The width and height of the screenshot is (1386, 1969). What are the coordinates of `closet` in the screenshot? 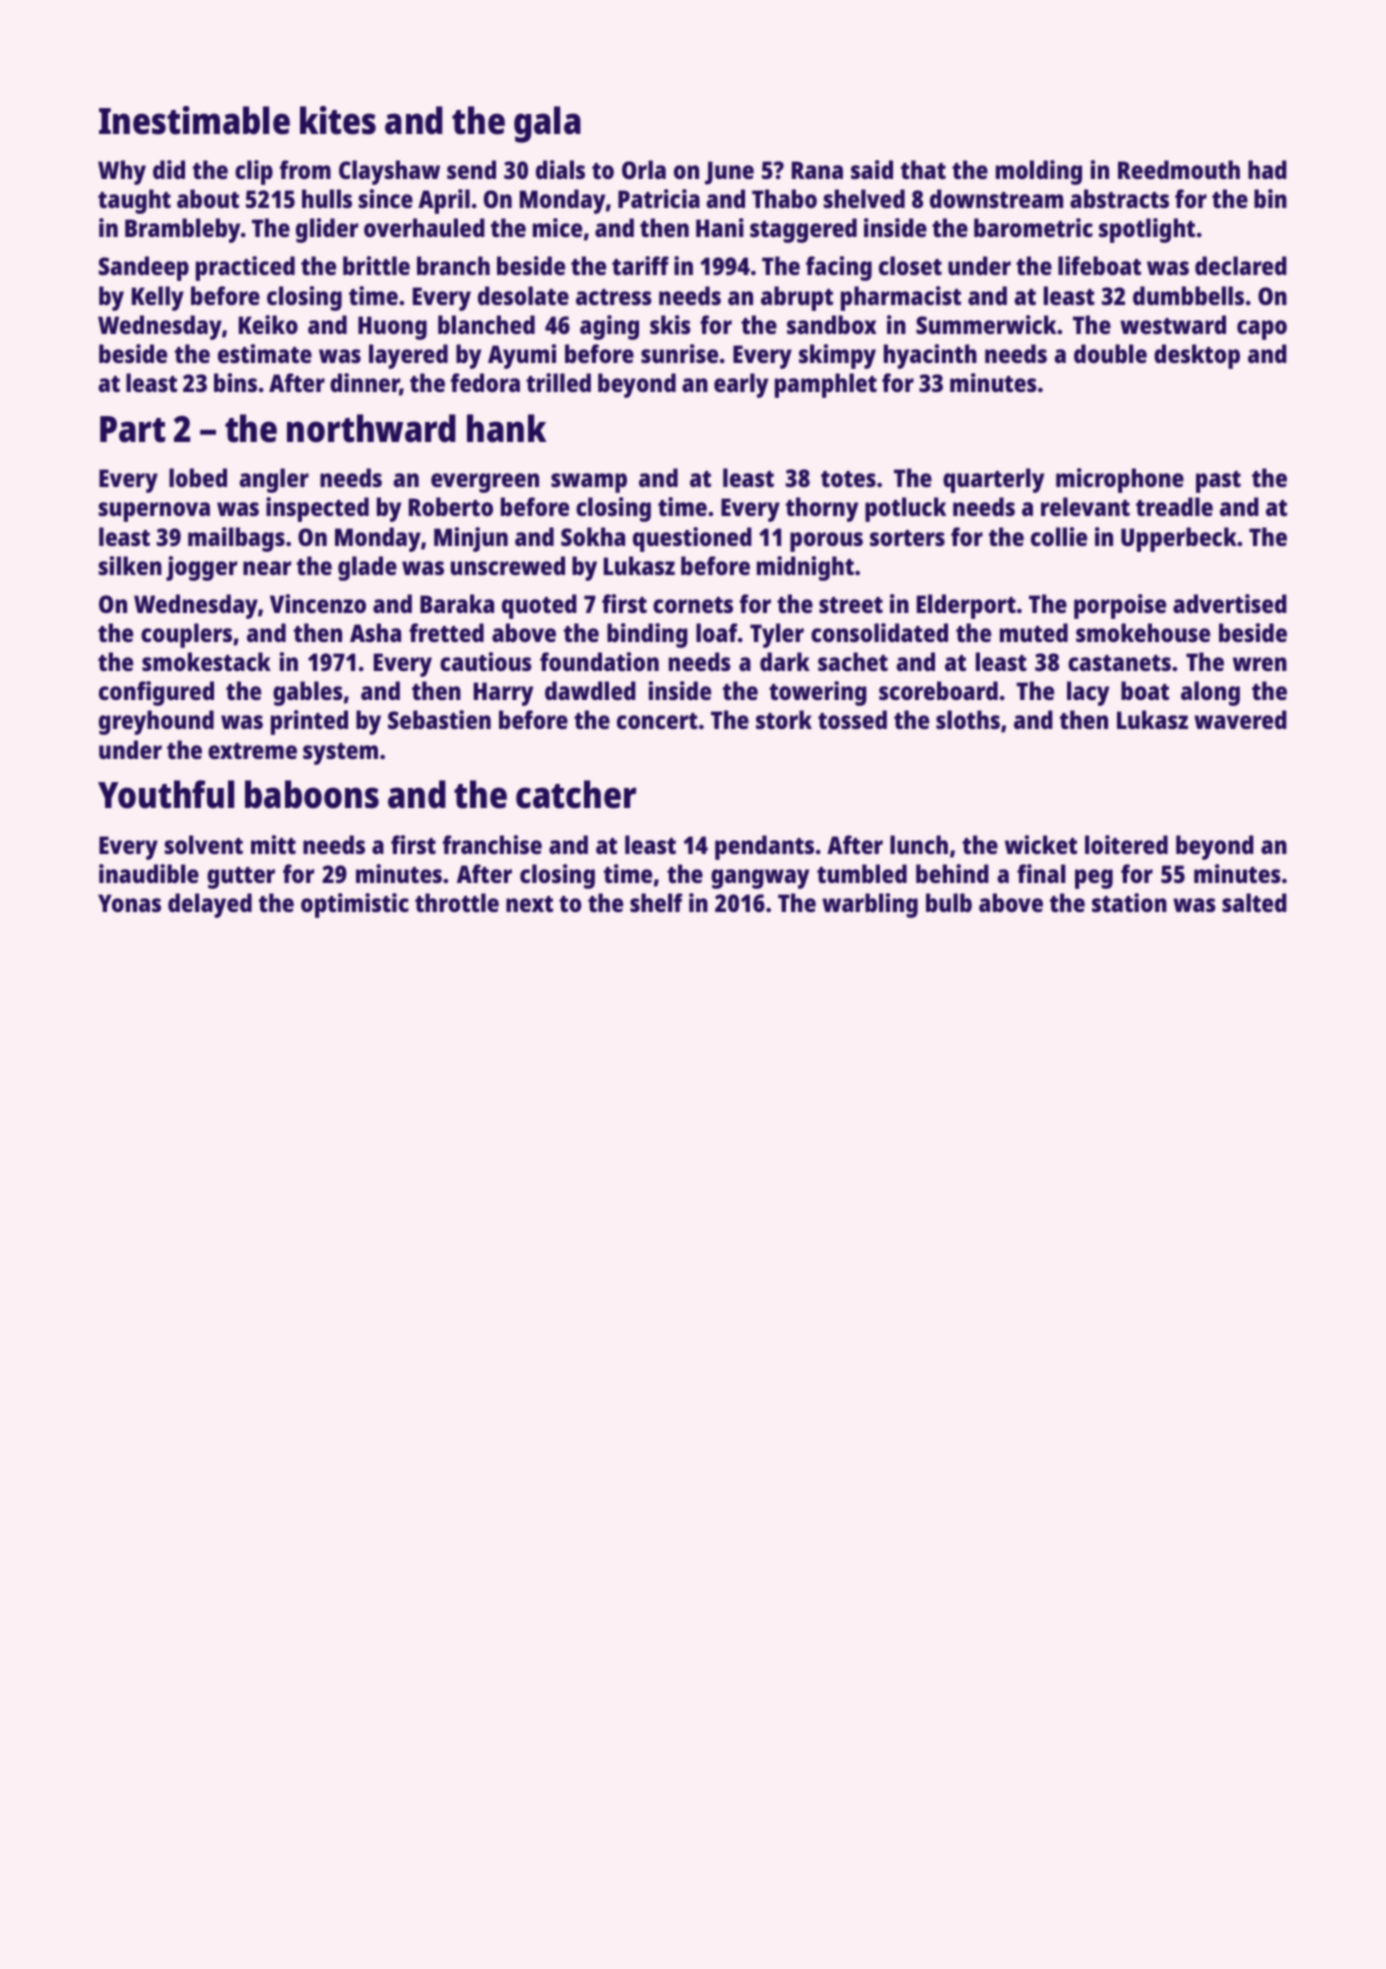 It's located at (910, 265).
